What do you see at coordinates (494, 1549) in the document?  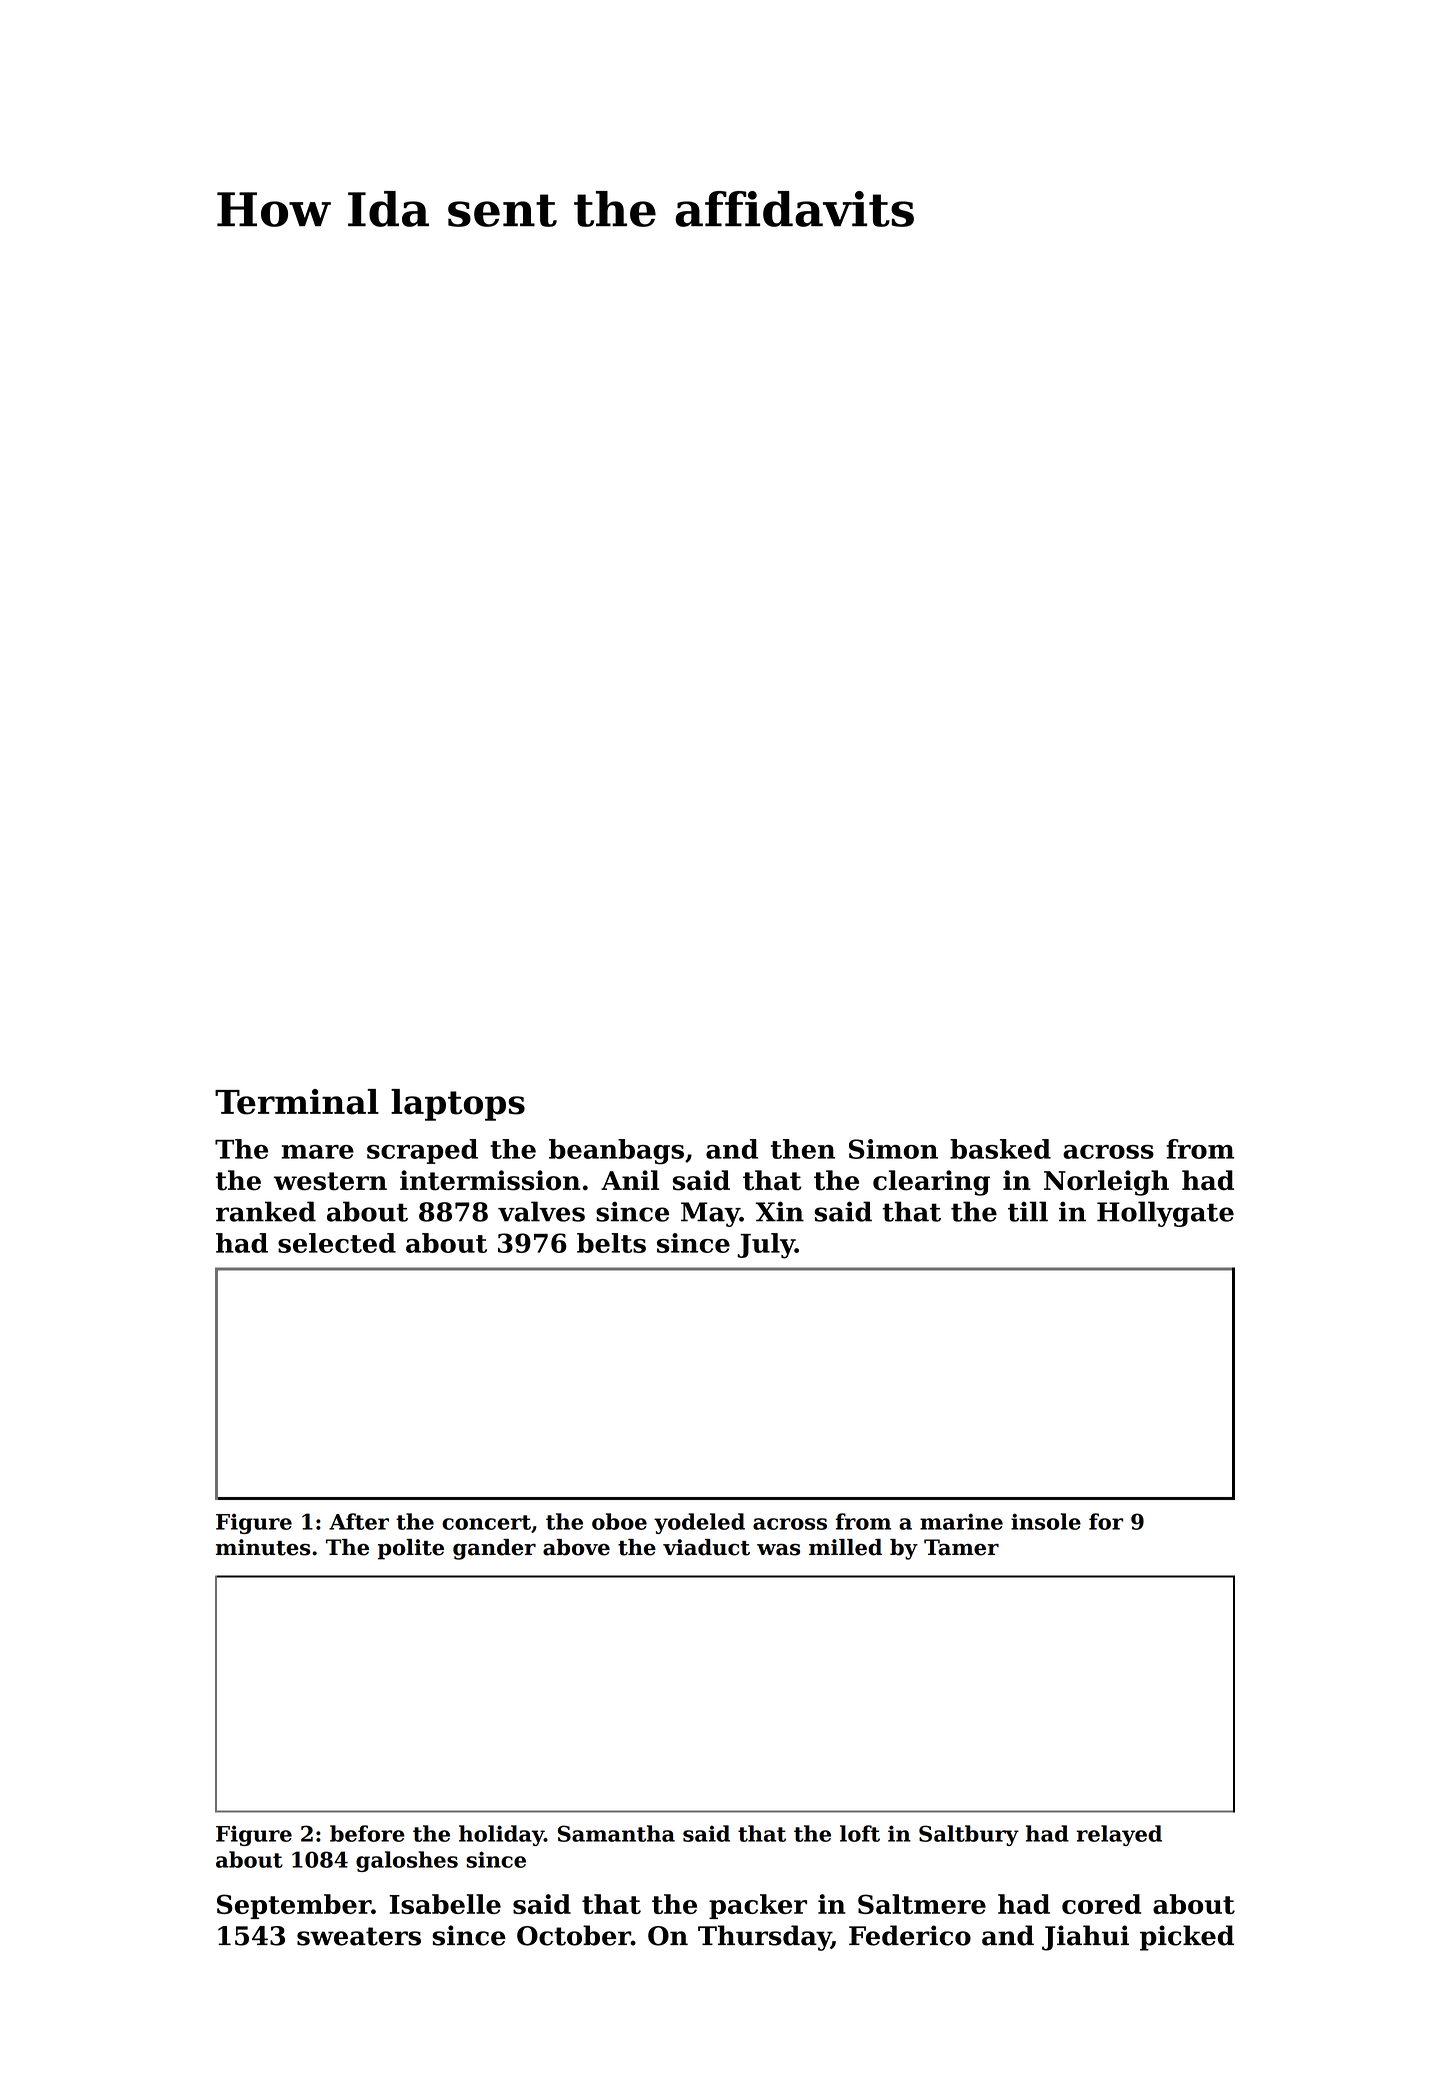 I see `gander` at bounding box center [494, 1549].
